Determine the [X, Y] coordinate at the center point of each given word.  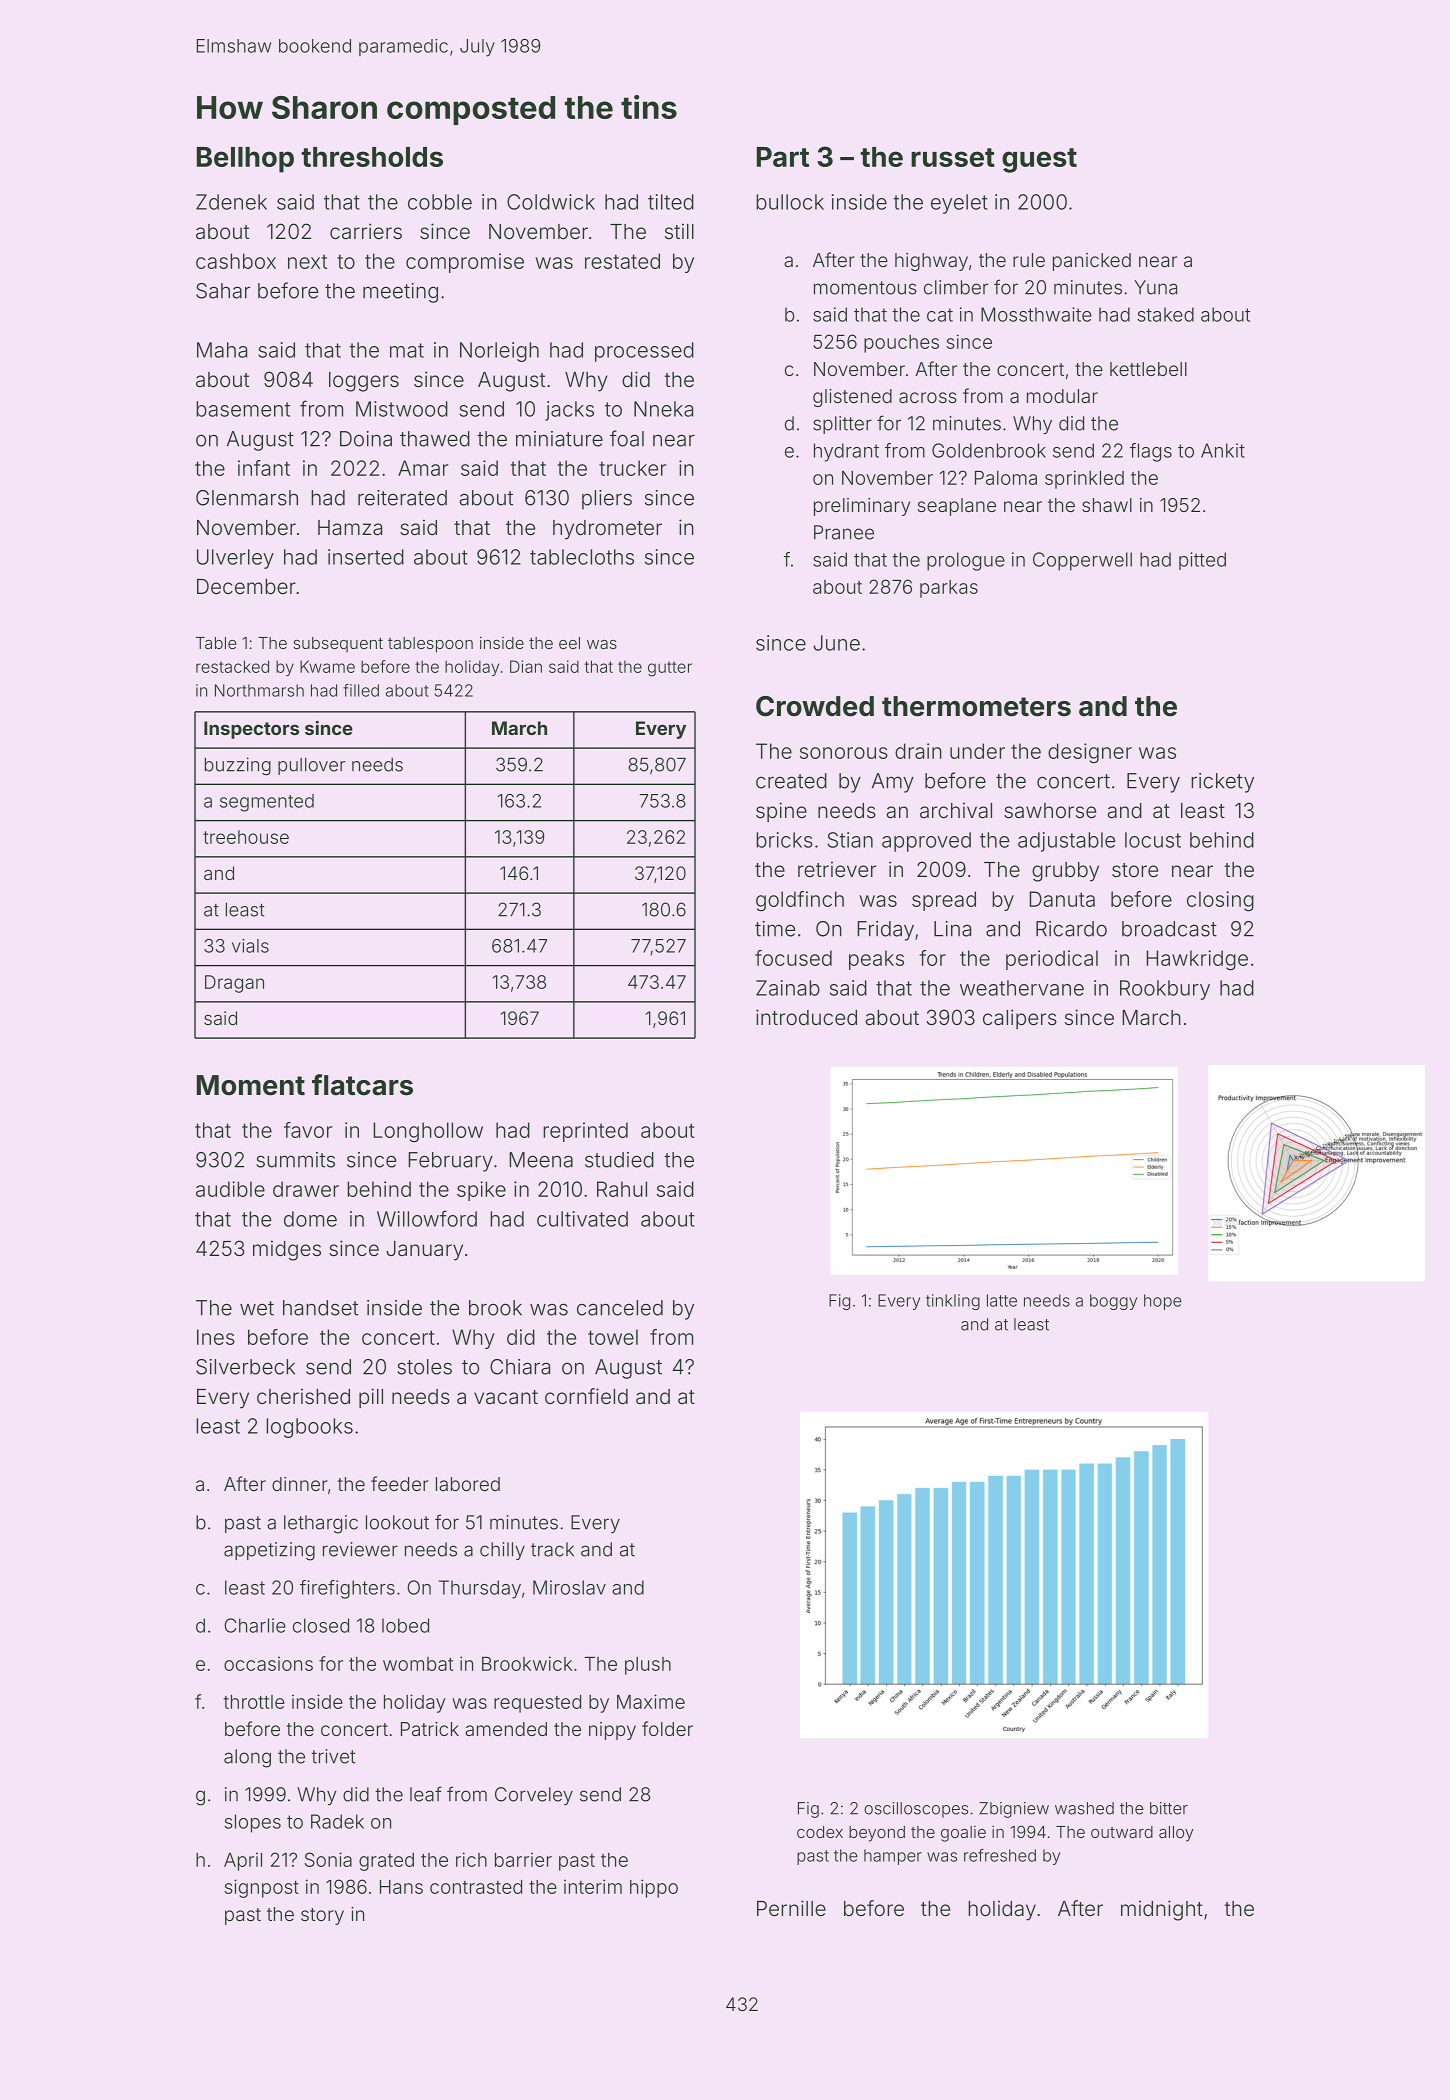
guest [1039, 160]
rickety [1222, 783]
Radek [337, 1821]
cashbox [236, 261]
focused [793, 958]
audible [230, 1189]
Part [783, 157]
